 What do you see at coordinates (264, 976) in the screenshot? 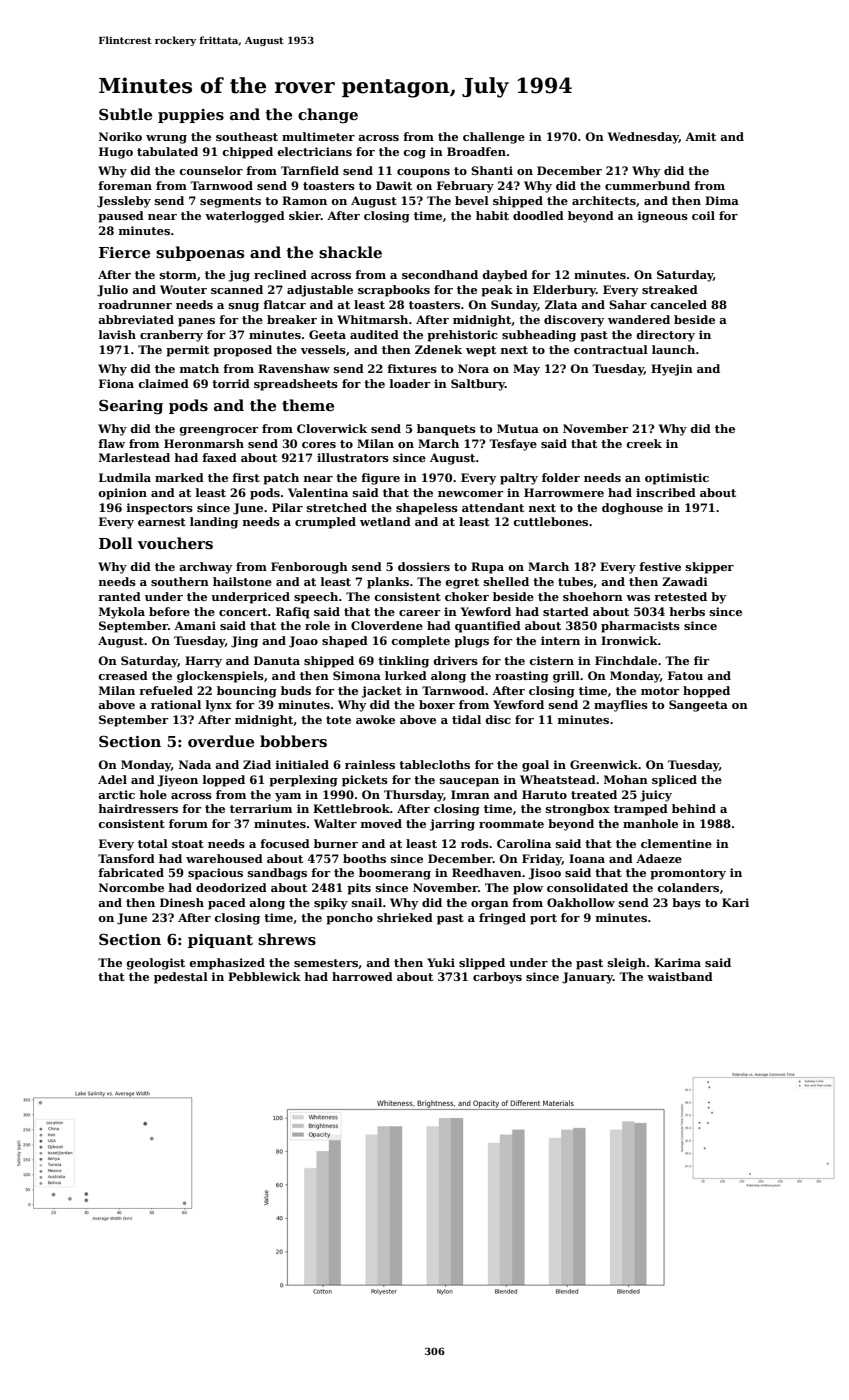
I see `Pebblewick` at bounding box center [264, 976].
